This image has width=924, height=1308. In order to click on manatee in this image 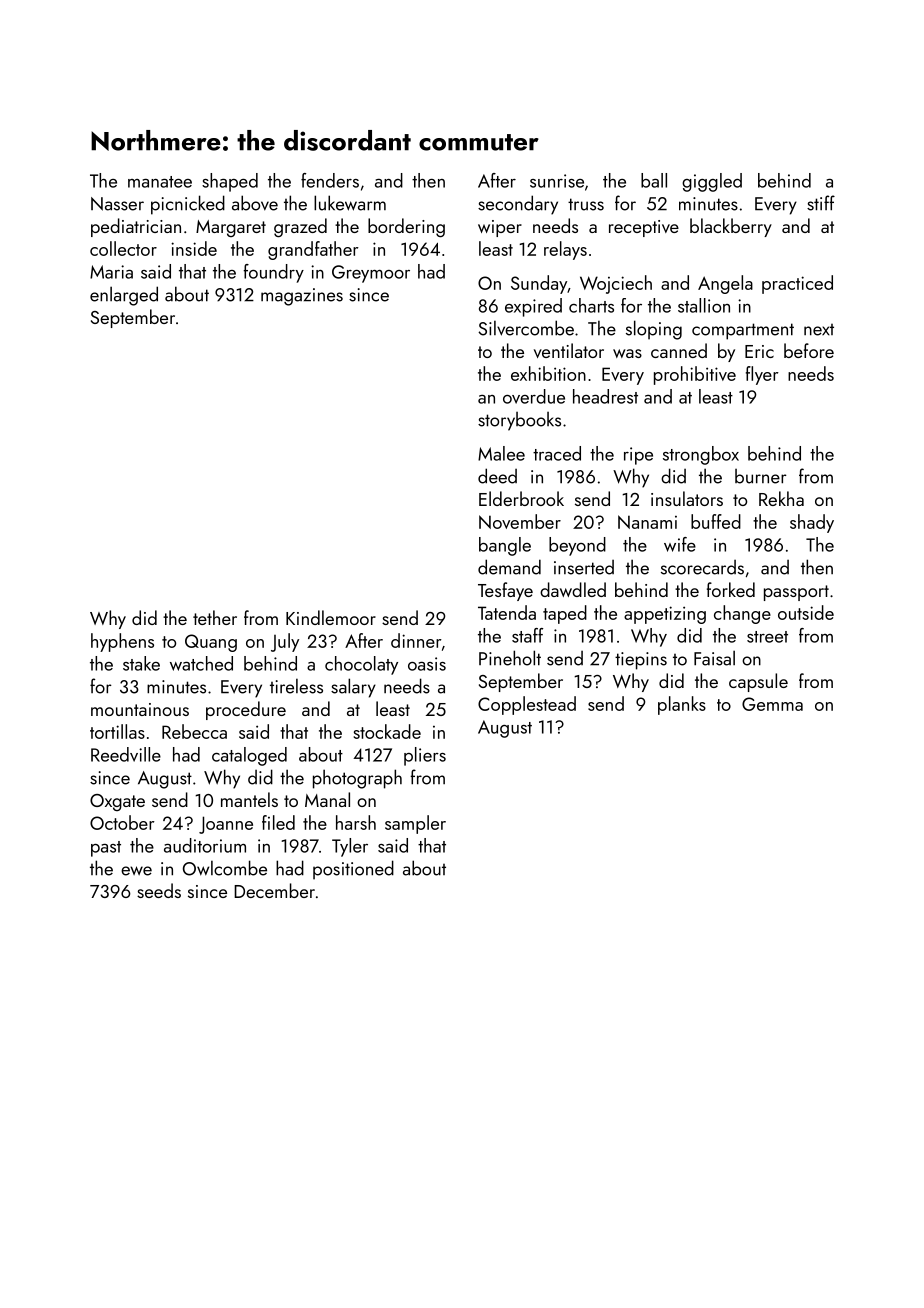, I will do `click(160, 182)`.
